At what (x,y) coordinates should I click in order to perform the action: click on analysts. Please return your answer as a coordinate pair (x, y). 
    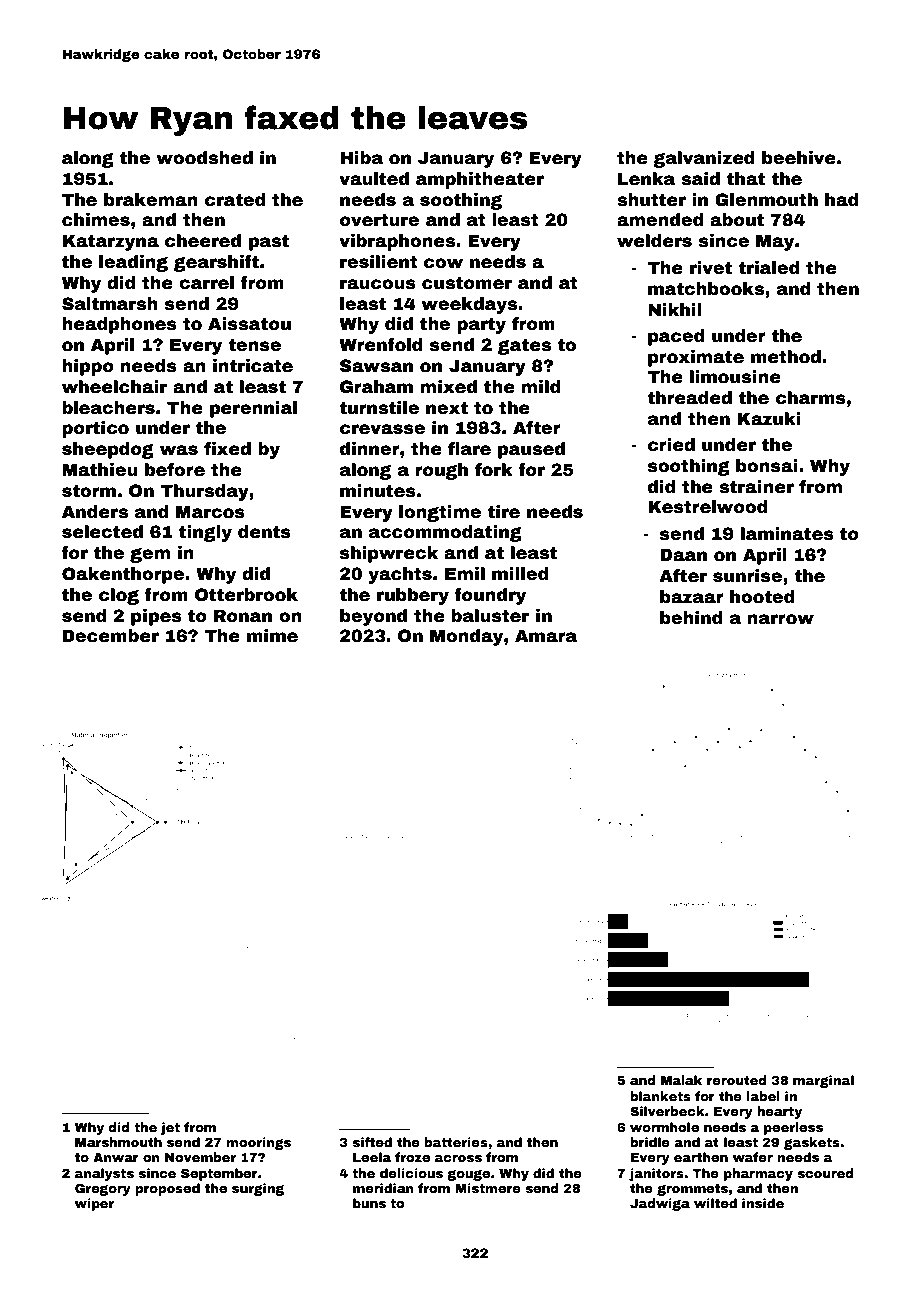
    Looking at the image, I should click on (104, 1174).
